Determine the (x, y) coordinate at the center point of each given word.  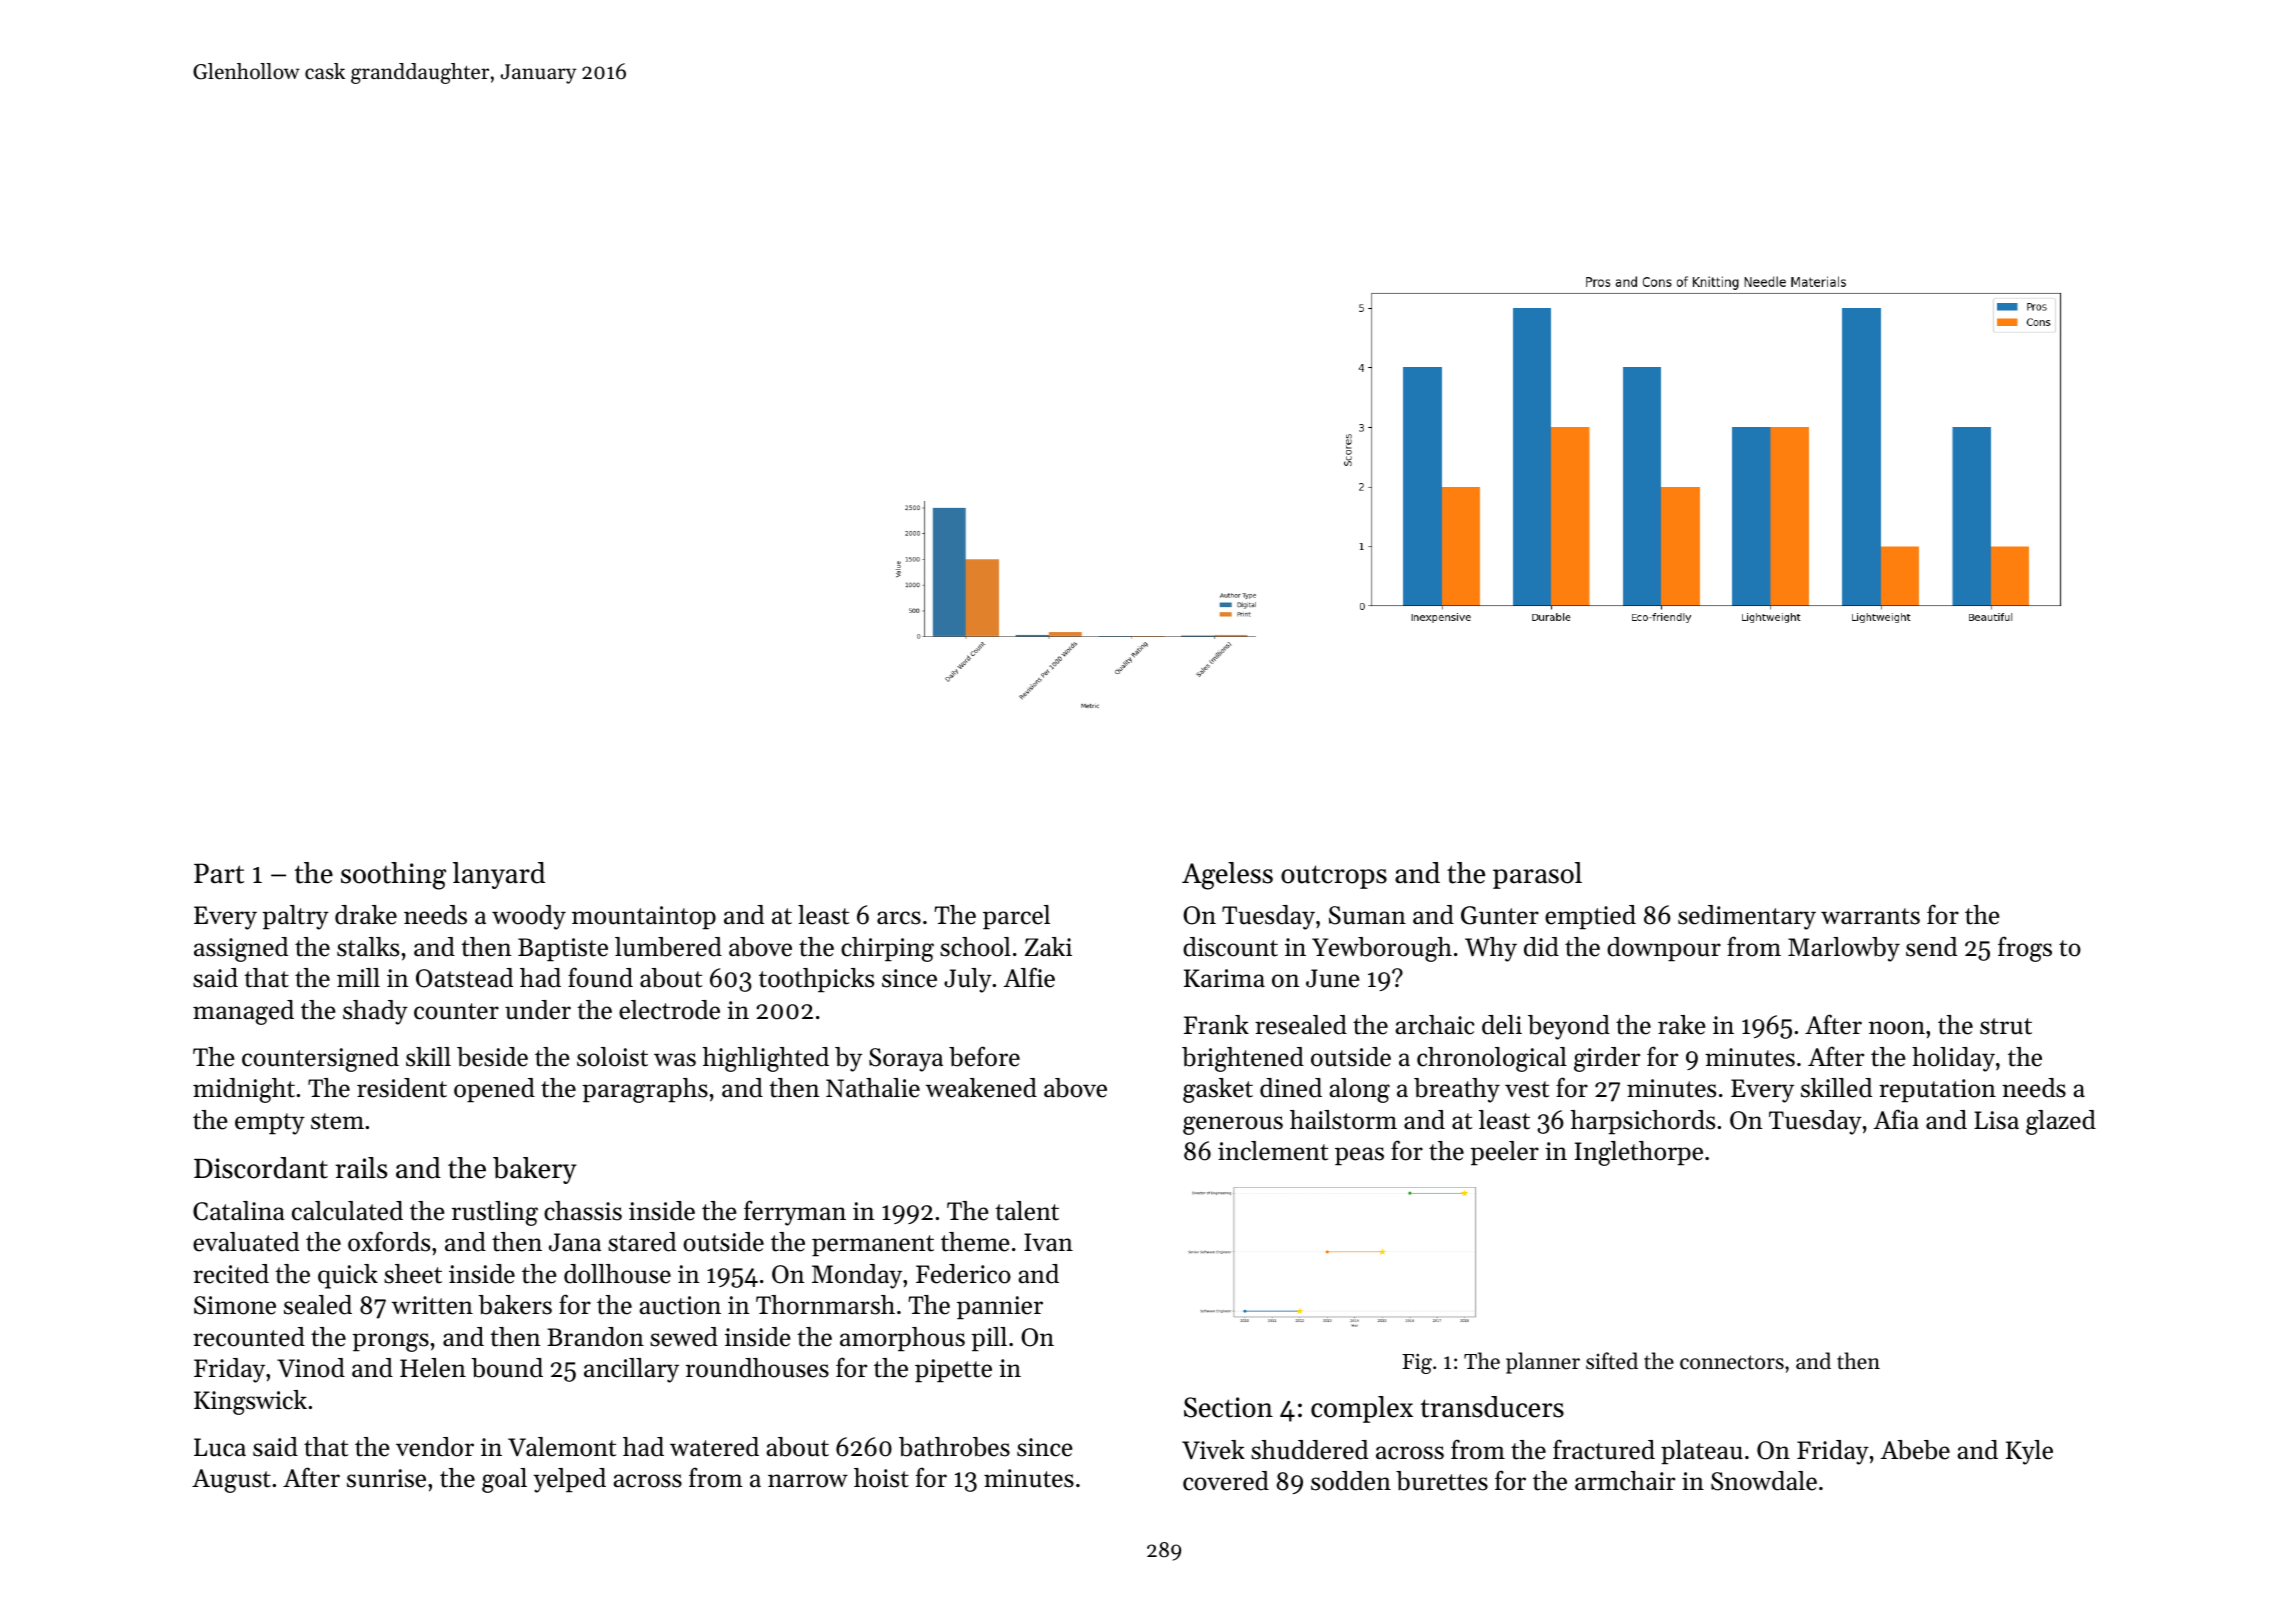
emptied (1590, 917)
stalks (368, 947)
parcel (1016, 917)
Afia (1896, 1119)
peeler (1504, 1153)
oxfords (389, 1241)
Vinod (311, 1368)
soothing (393, 876)
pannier (1000, 1307)
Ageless (1227, 876)
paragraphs (645, 1090)
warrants (1870, 916)
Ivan (1048, 1242)
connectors (1732, 1362)
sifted (1612, 1361)
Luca (220, 1447)
